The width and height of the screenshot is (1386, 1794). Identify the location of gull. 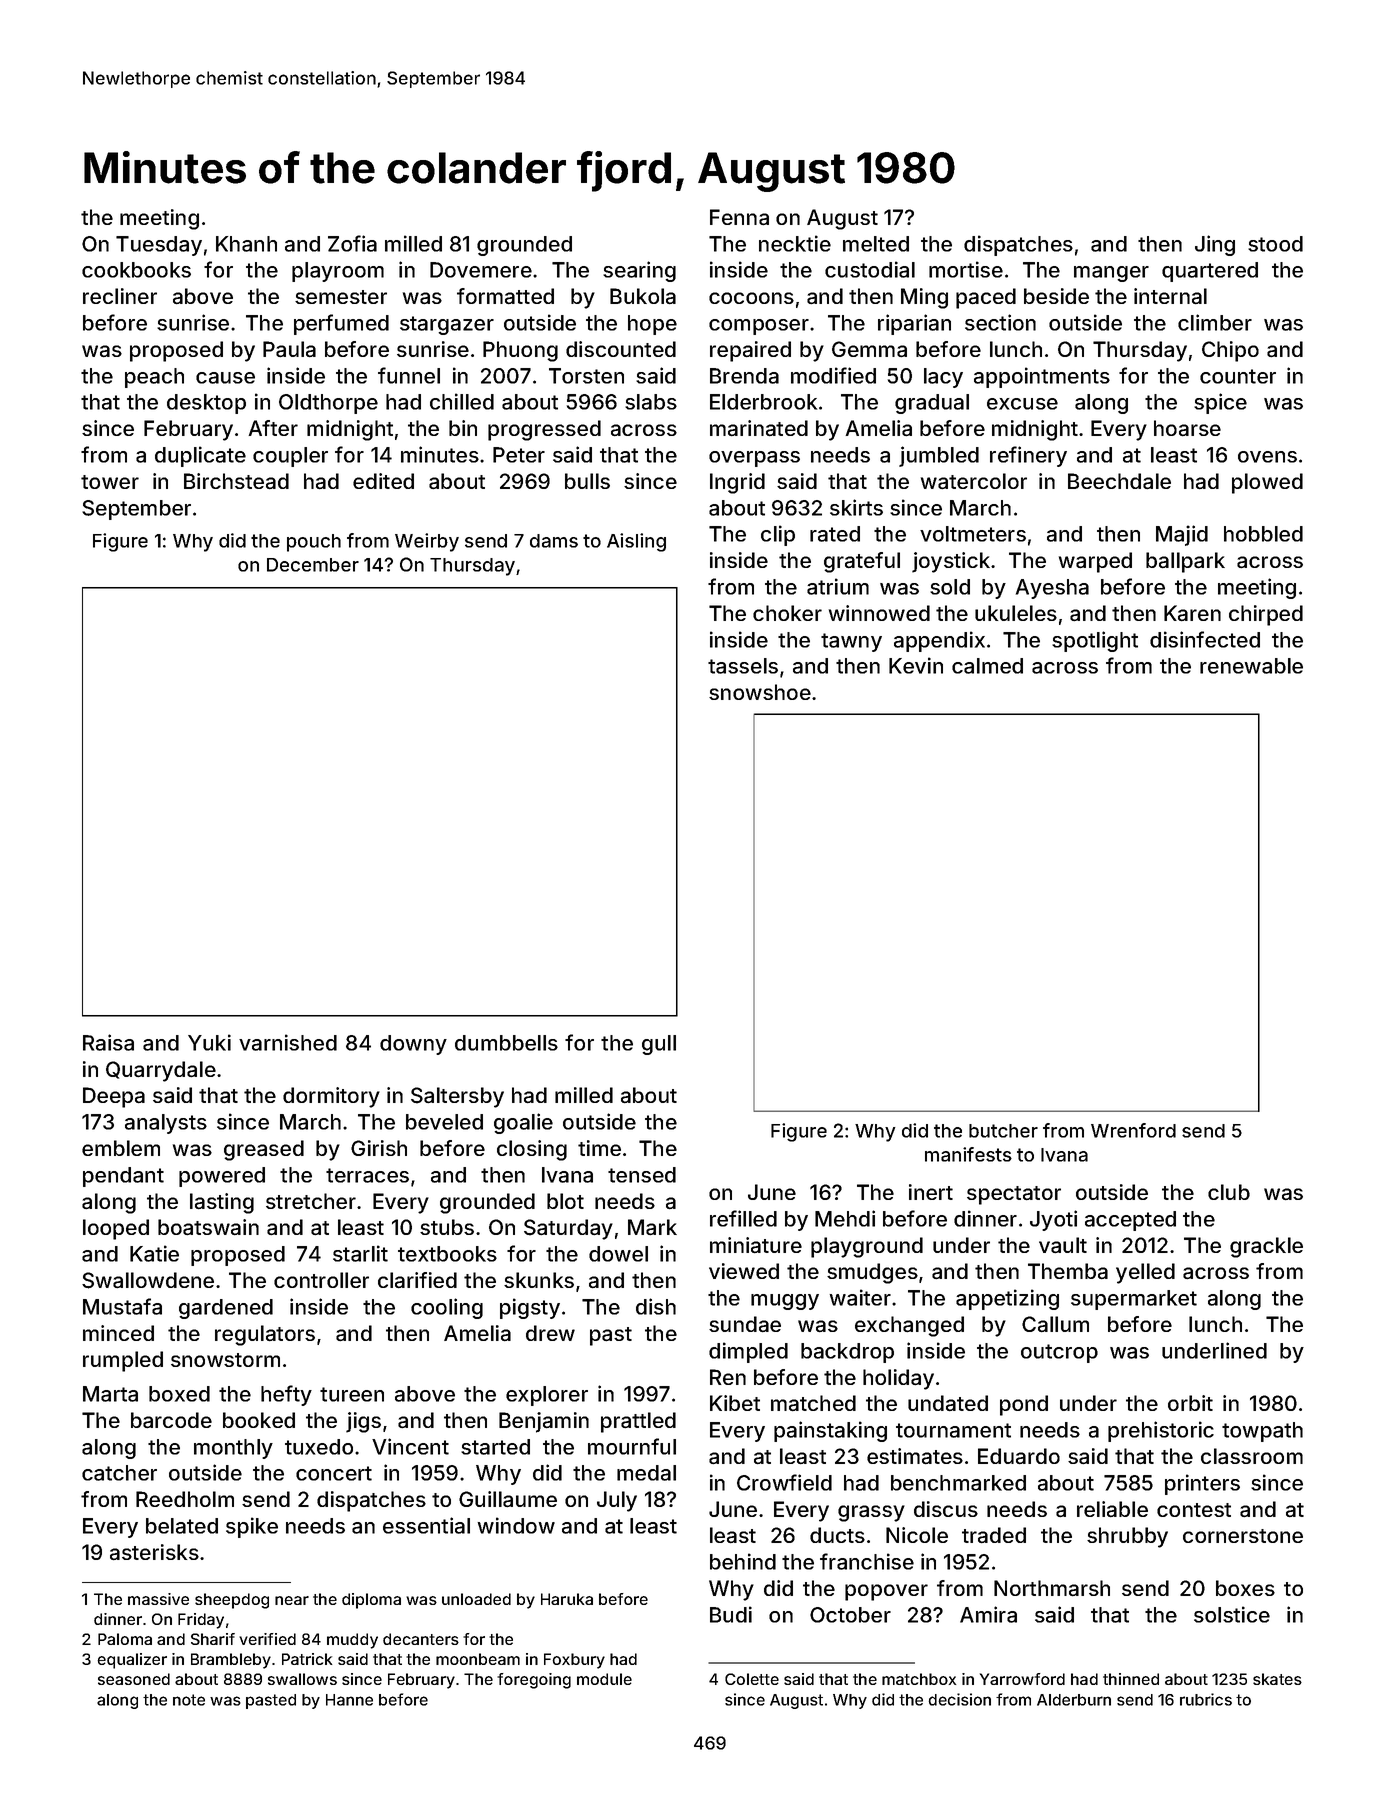
(659, 1045).
